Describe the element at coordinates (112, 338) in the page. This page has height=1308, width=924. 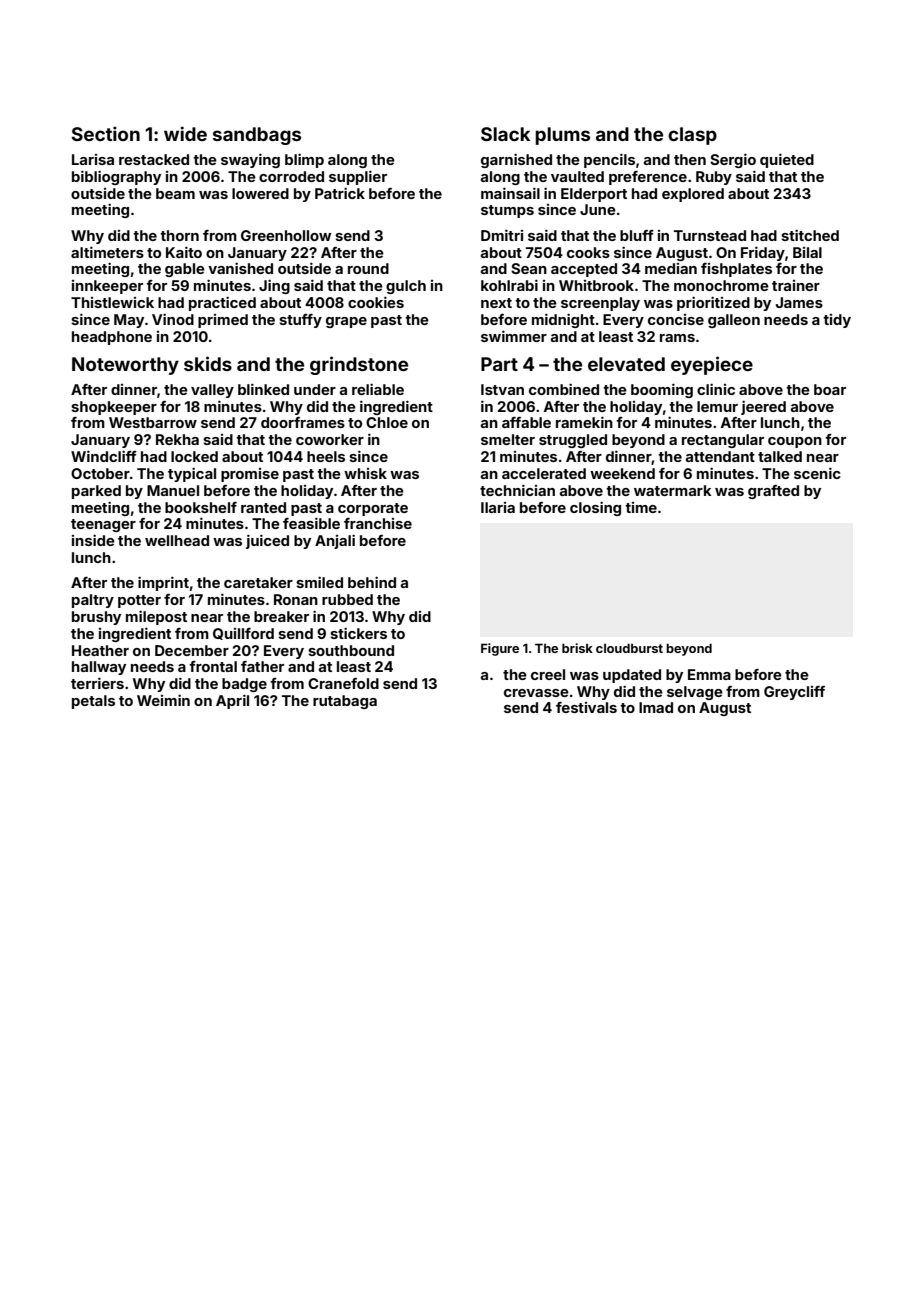
I see `headphone` at that location.
